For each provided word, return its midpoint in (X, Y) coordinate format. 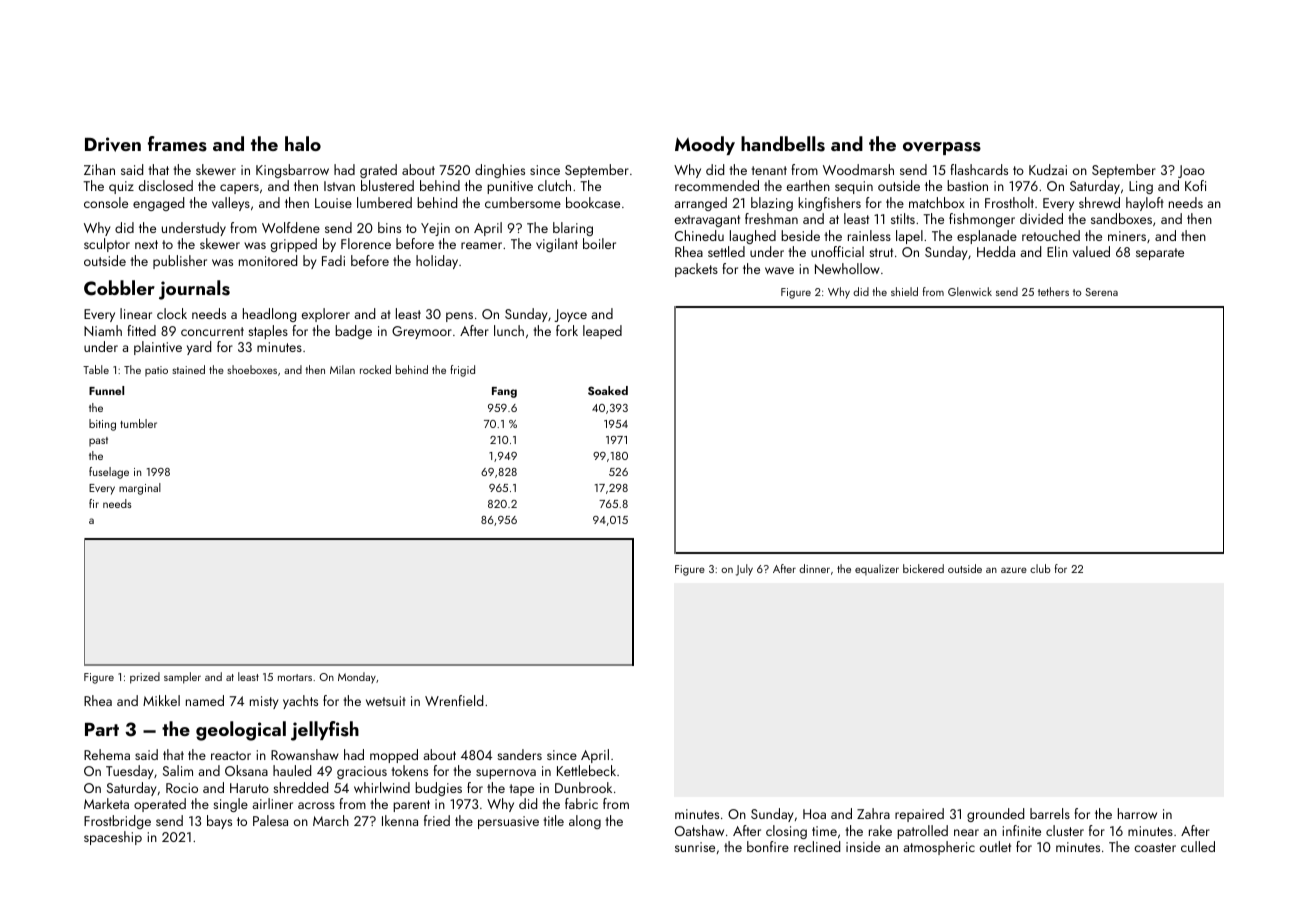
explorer (326, 315)
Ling (1141, 187)
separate (1160, 254)
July (744, 570)
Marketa (106, 803)
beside (800, 235)
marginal (140, 489)
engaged (158, 204)
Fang (504, 392)
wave (779, 270)
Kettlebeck (586, 770)
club (1040, 568)
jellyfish (325, 731)
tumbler (138, 423)
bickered (923, 568)
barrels (1050, 813)
